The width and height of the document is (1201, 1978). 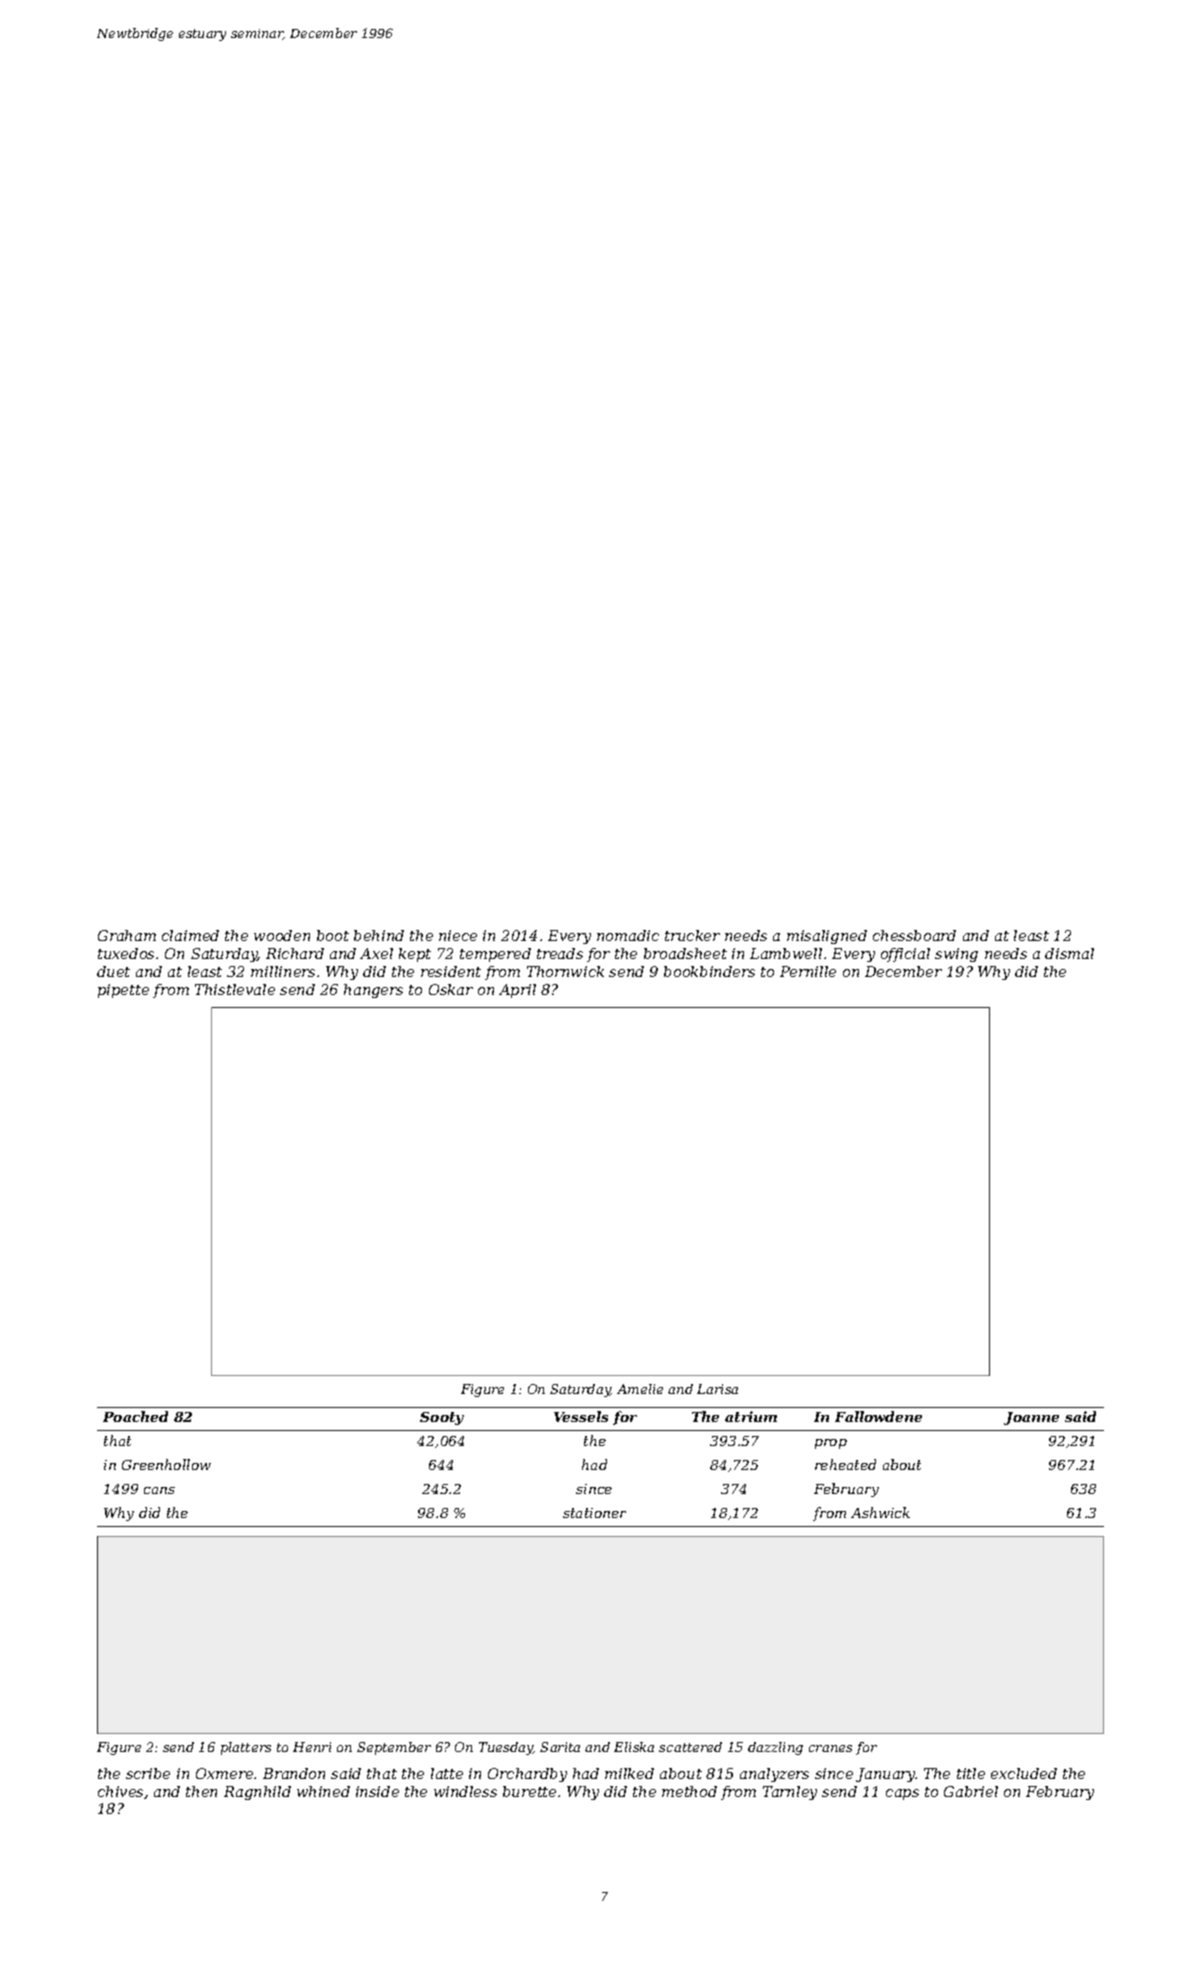 What do you see at coordinates (323, 1791) in the document?
I see `whined` at bounding box center [323, 1791].
